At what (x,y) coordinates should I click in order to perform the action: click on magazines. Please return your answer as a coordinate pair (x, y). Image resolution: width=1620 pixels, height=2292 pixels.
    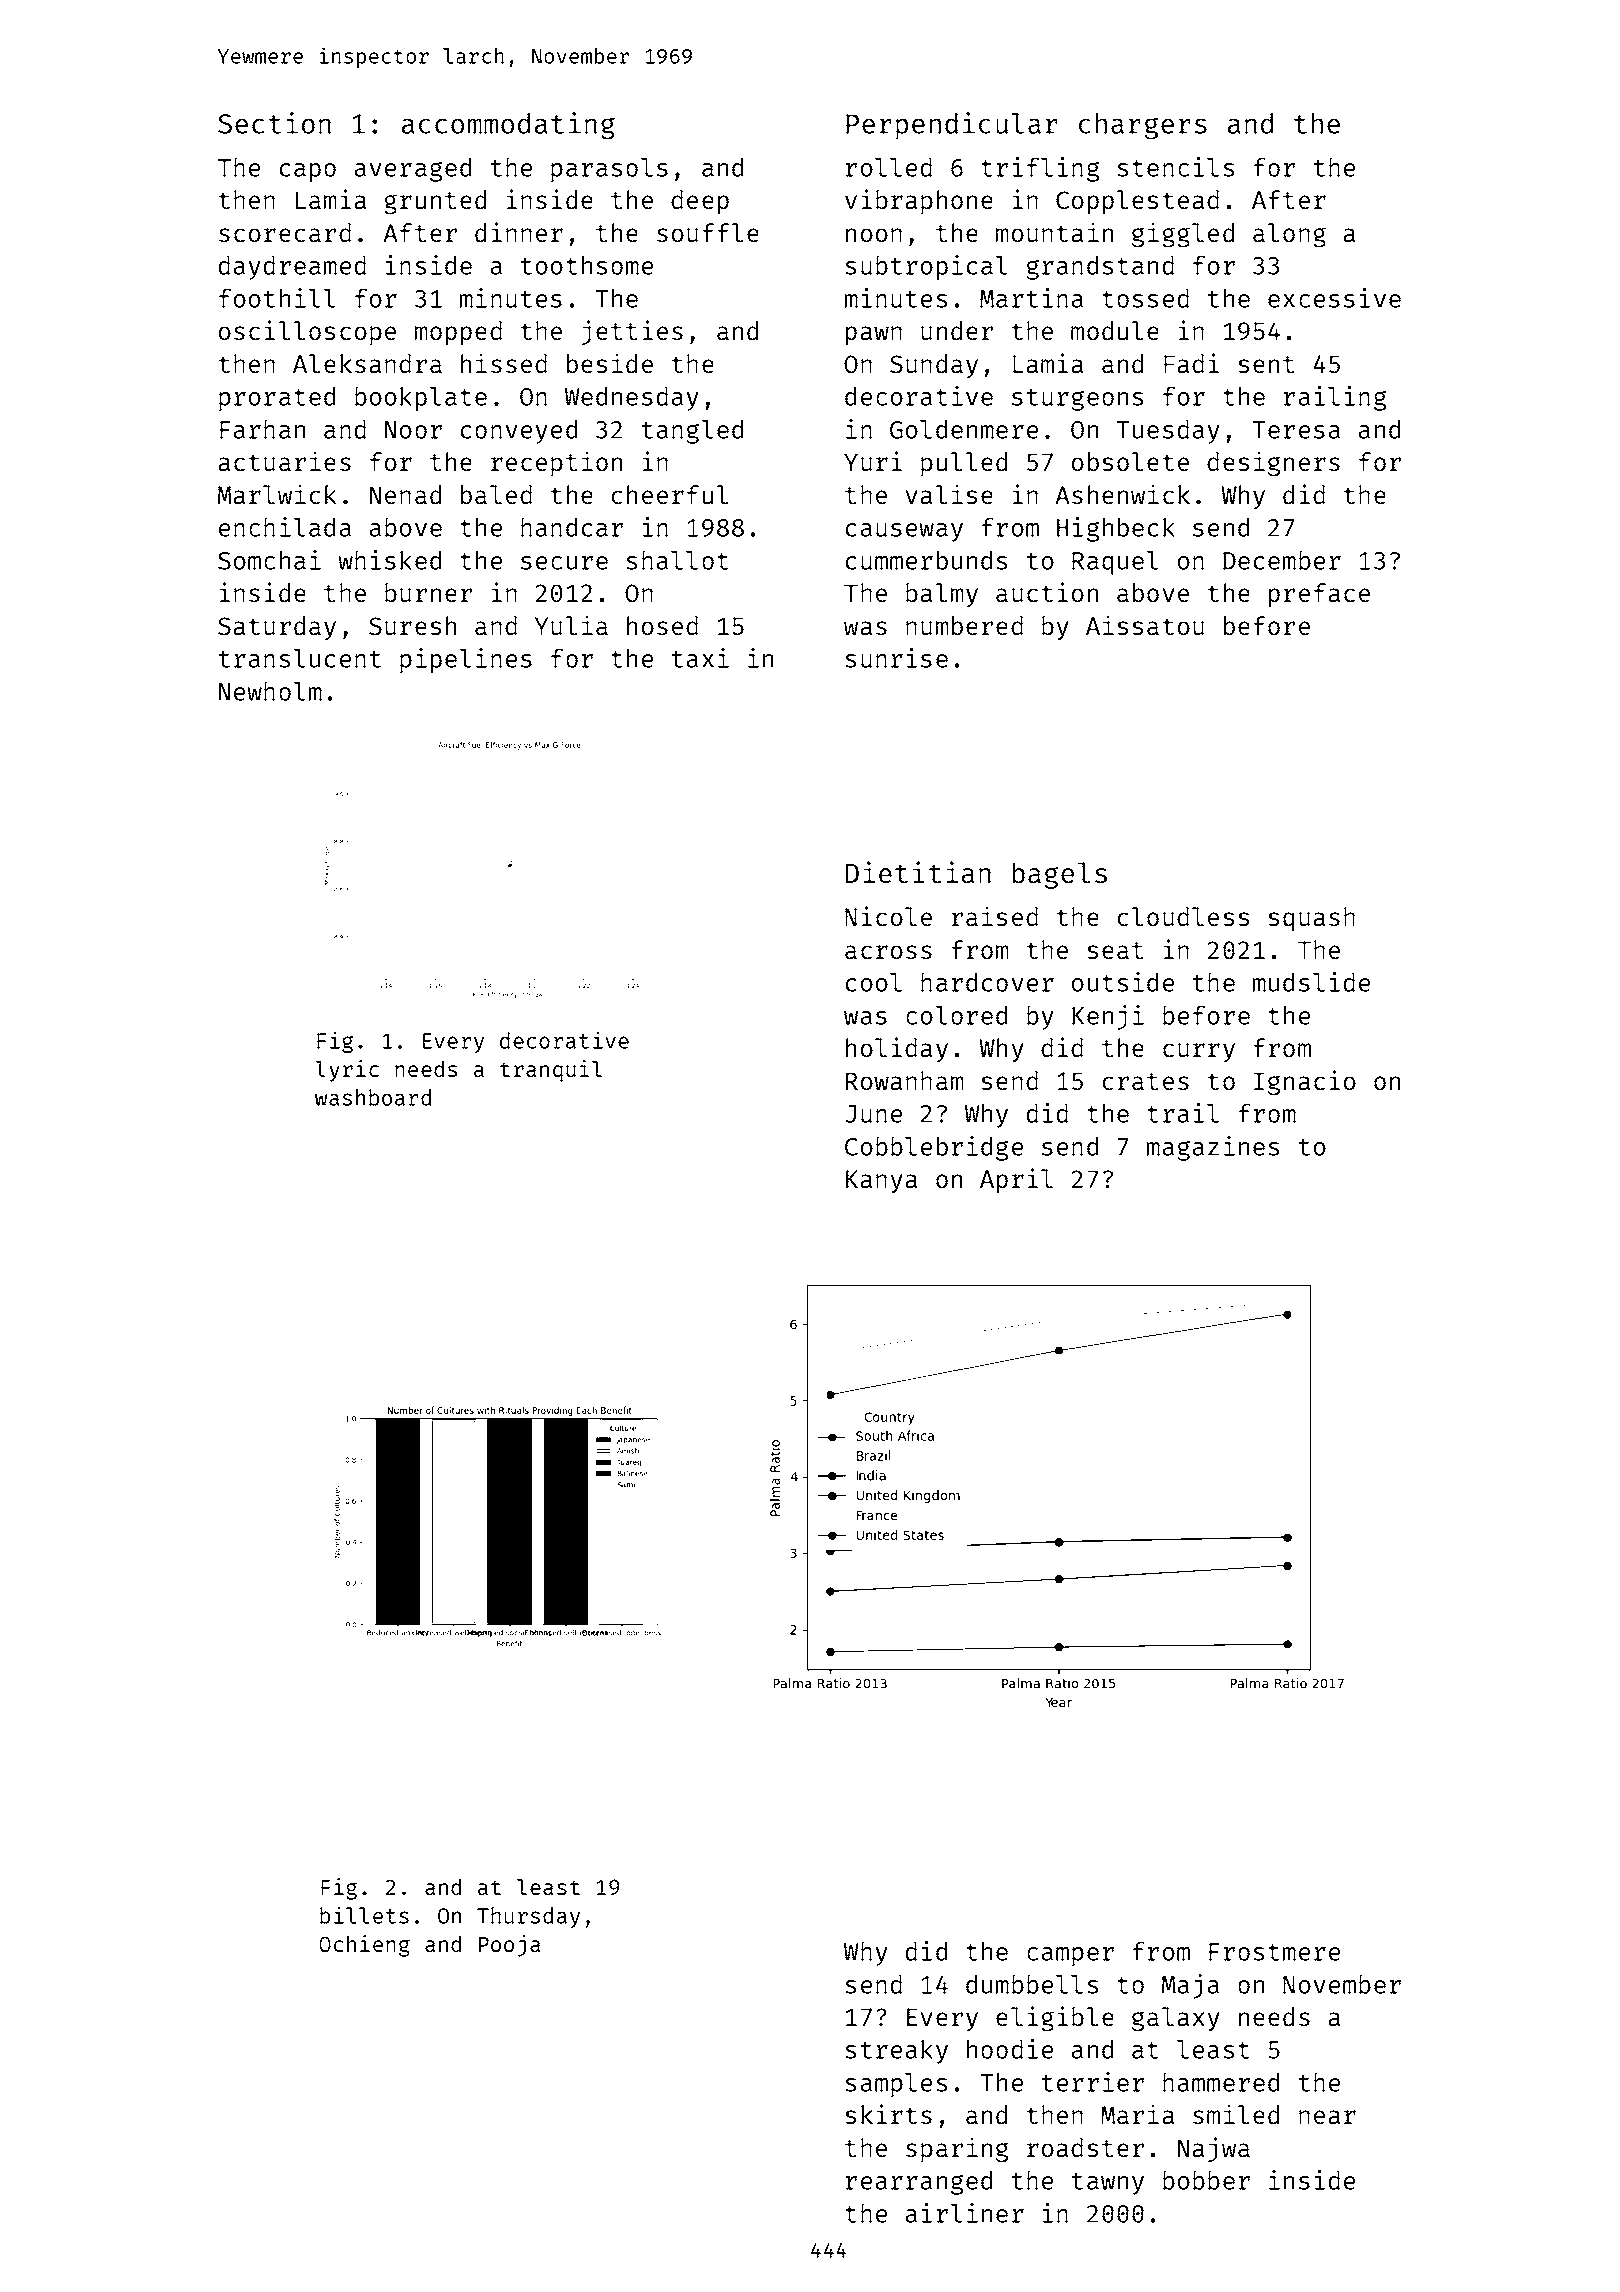
    Looking at the image, I should click on (1213, 1148).
